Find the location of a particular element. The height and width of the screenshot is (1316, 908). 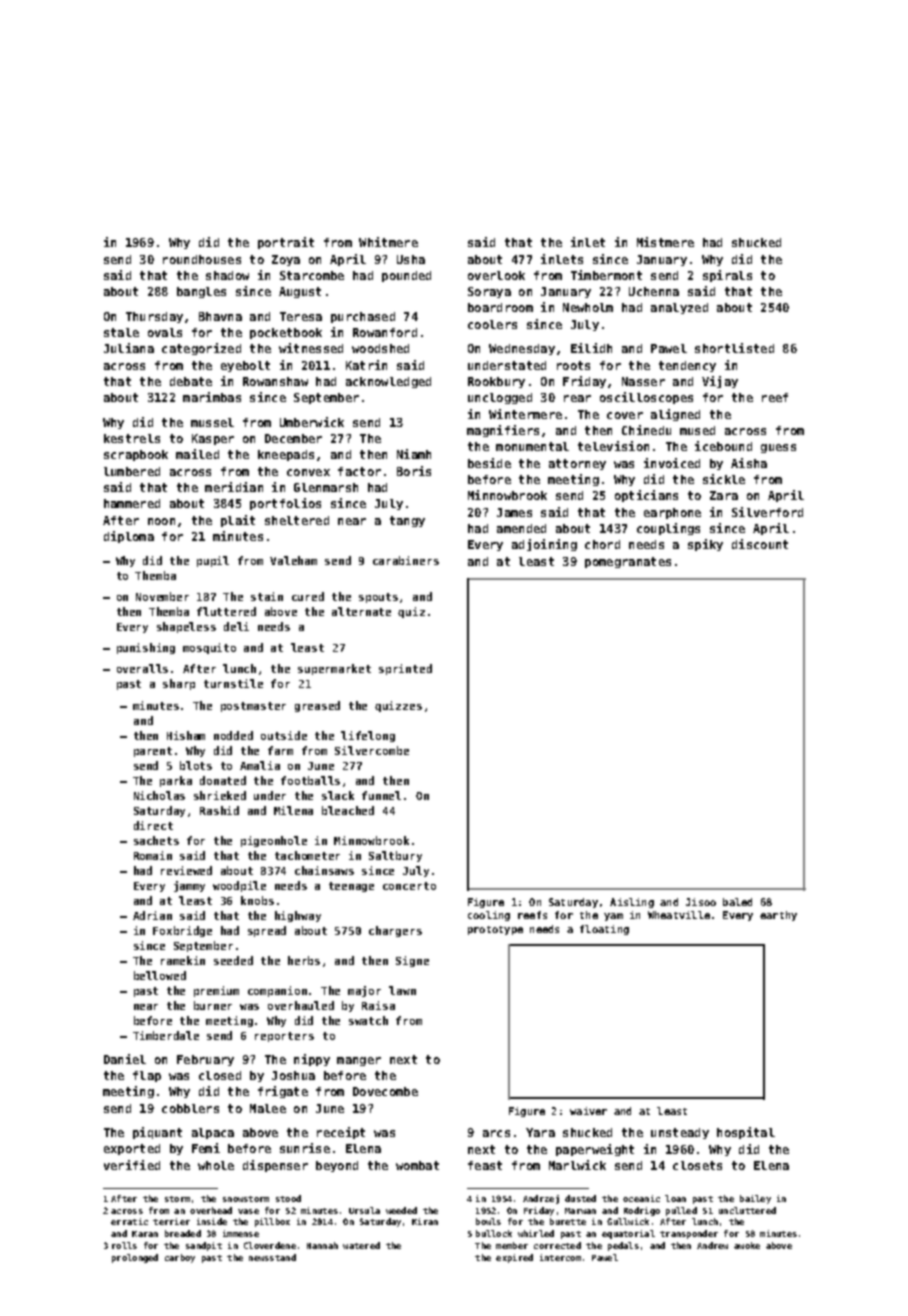

verified is located at coordinates (132, 1165).
